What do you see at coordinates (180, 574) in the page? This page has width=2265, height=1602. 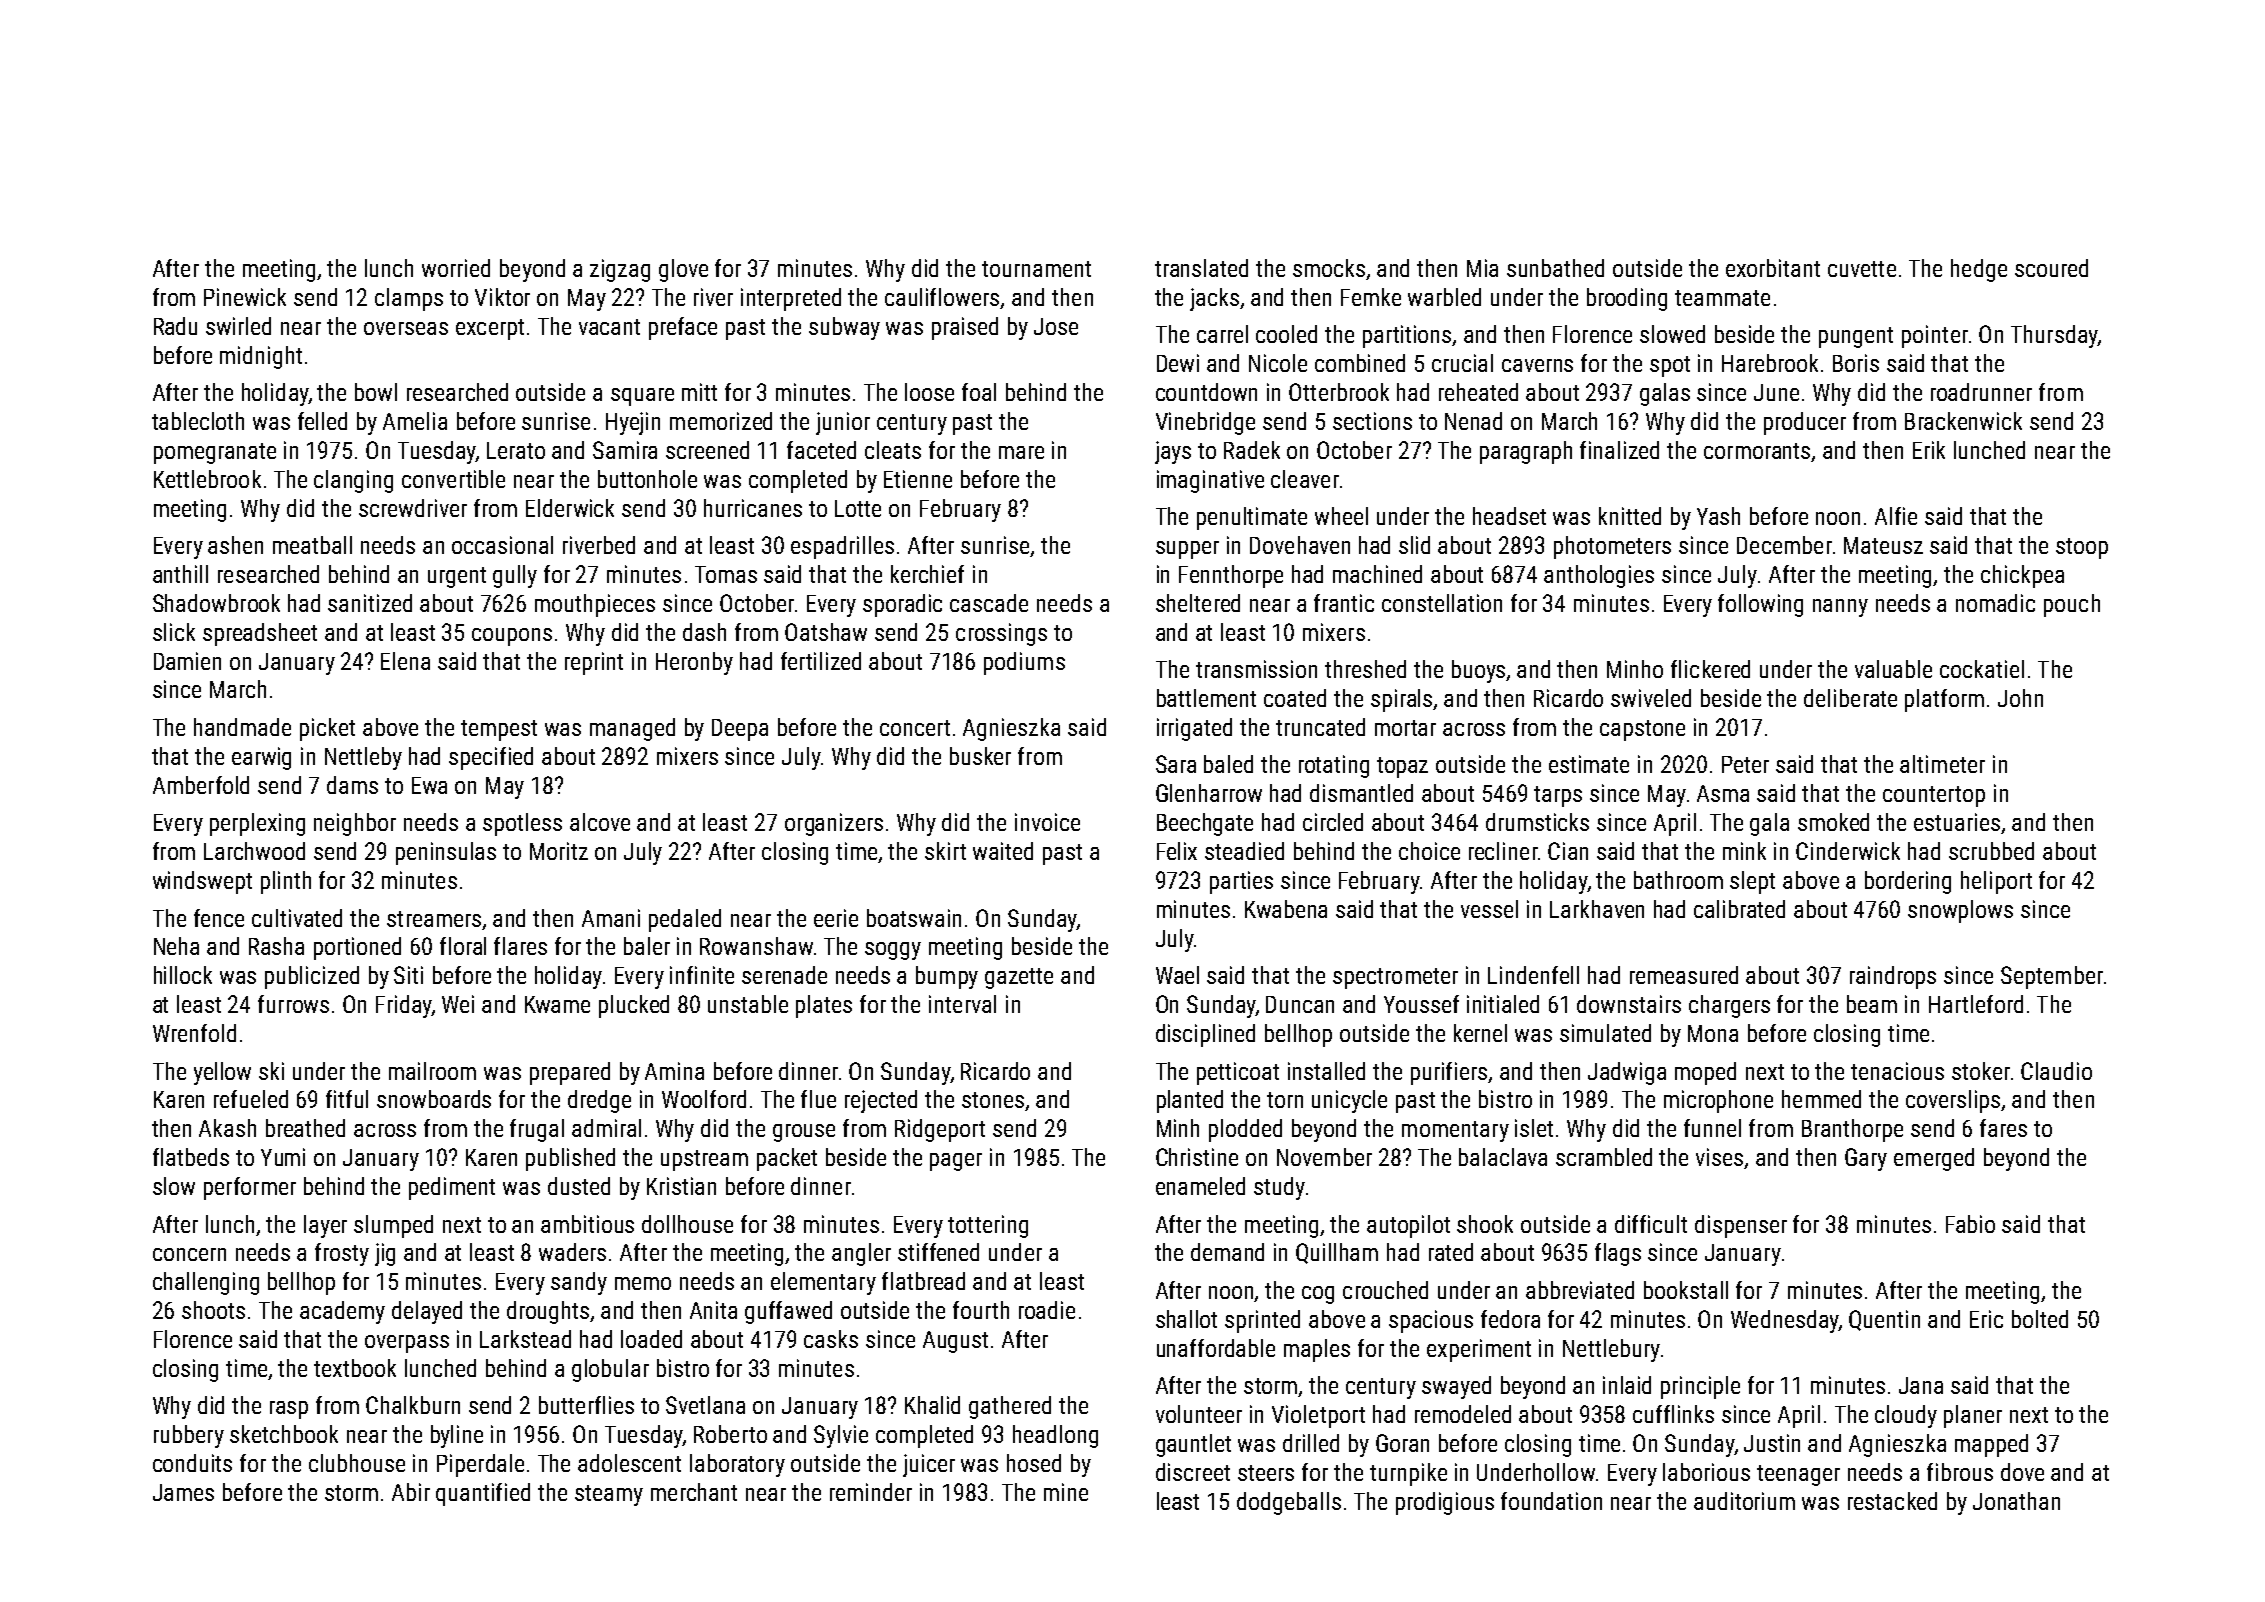 I see `anthill` at bounding box center [180, 574].
